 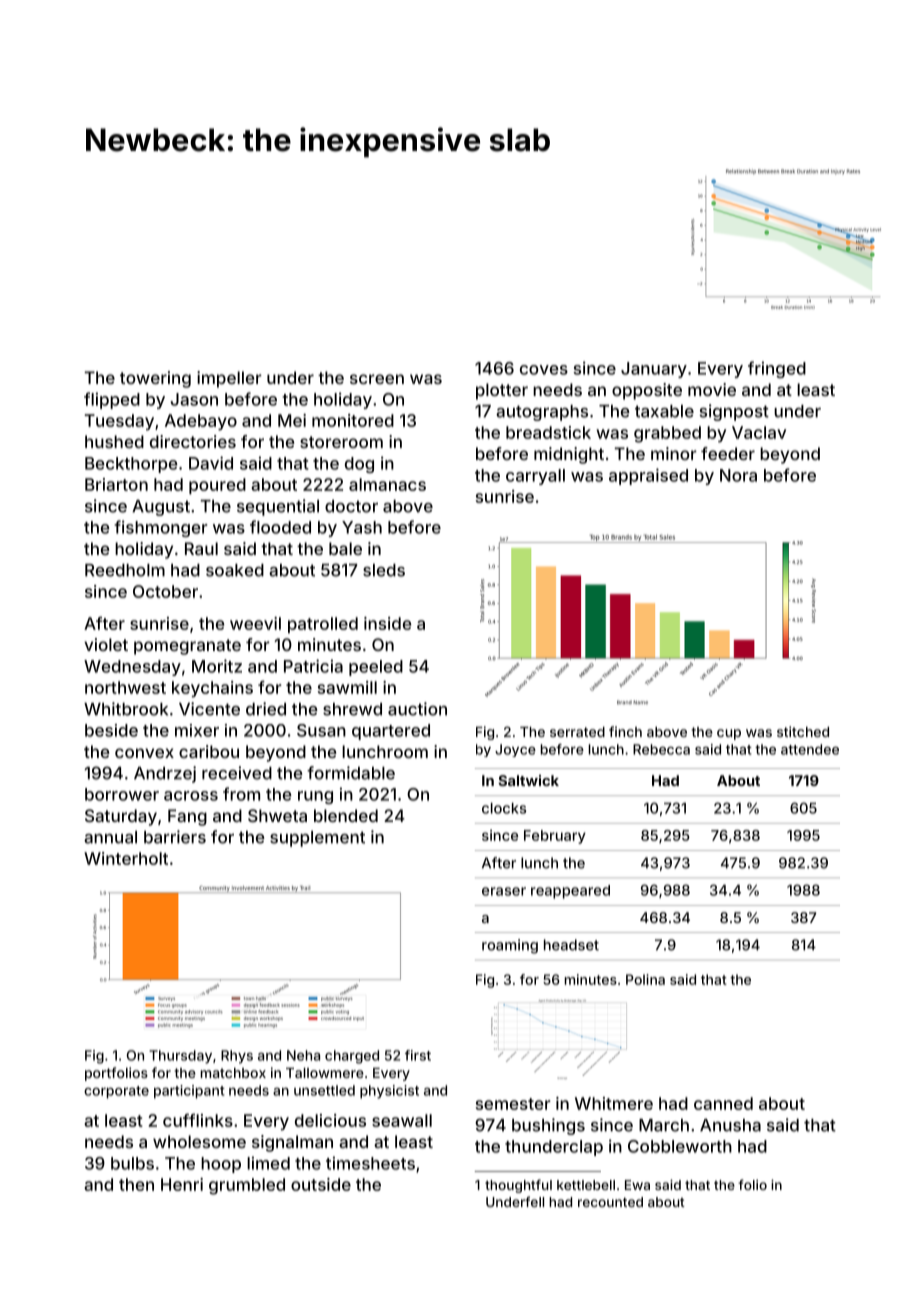 What do you see at coordinates (387, 484) in the screenshot?
I see `almanacs` at bounding box center [387, 484].
